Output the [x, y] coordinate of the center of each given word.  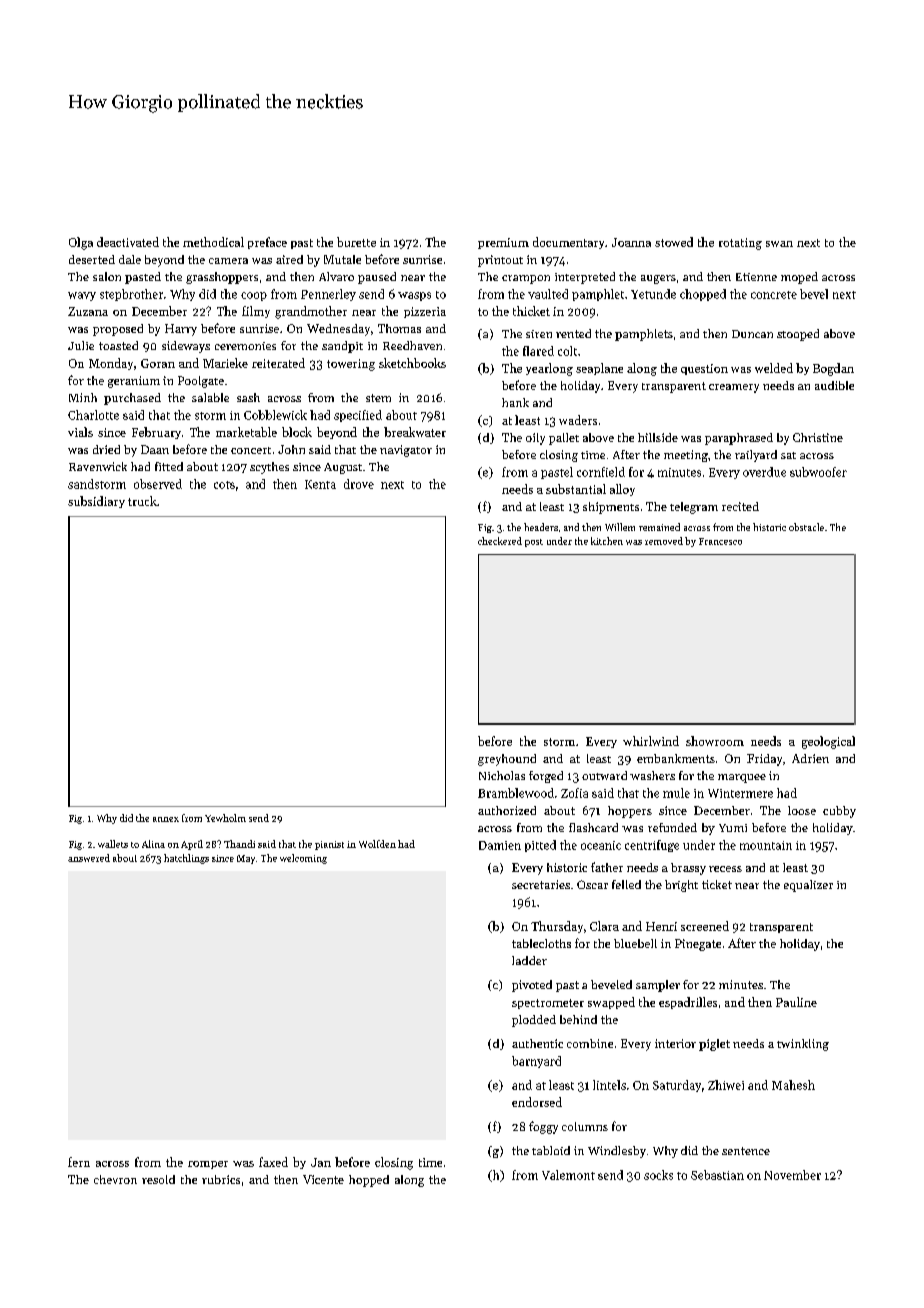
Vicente [323, 1179]
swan [779, 244]
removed [664, 541]
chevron [115, 1179]
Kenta [320, 484]
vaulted [548, 294]
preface [267, 243]
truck [142, 501]
